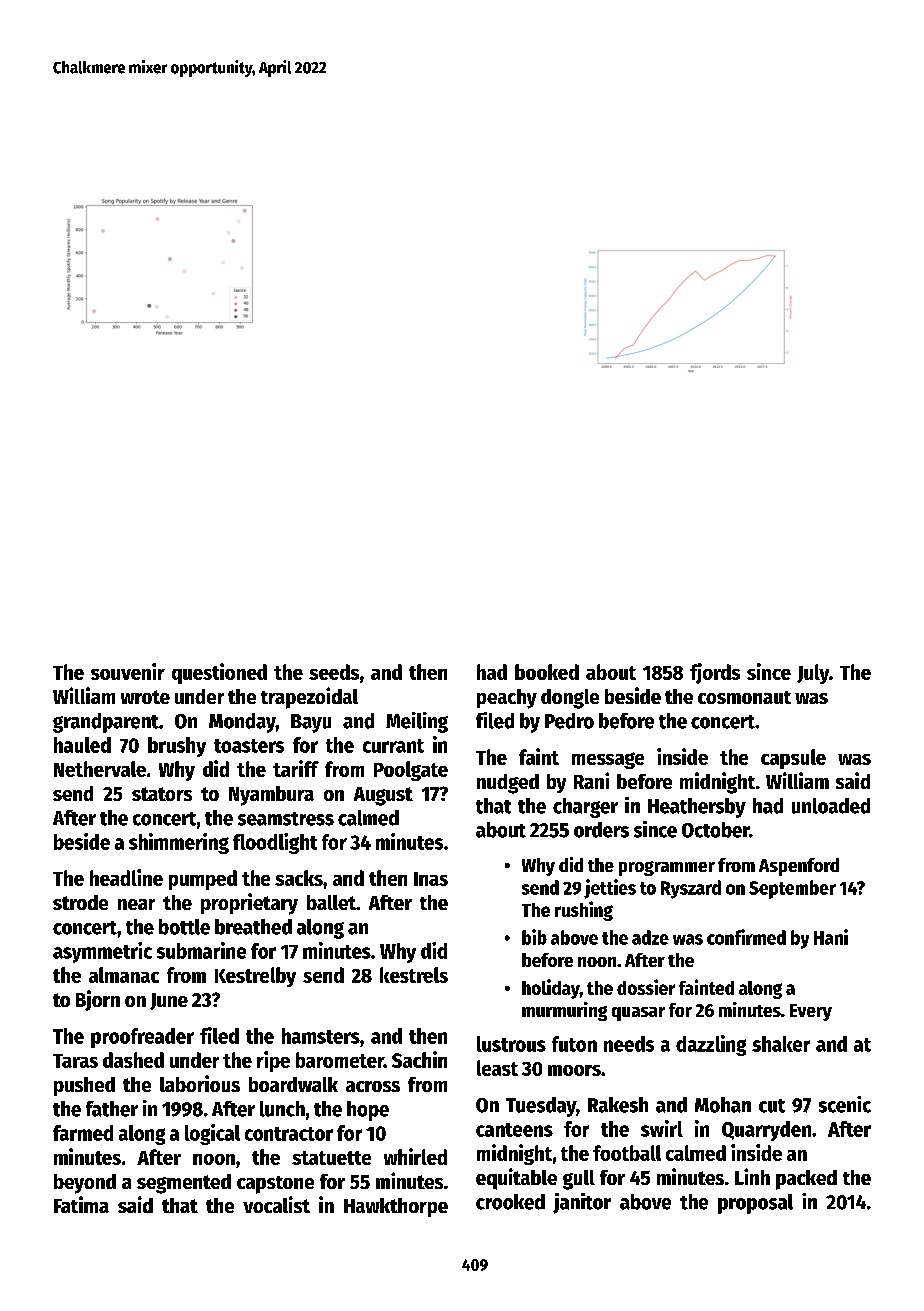 Image resolution: width=924 pixels, height=1311 pixels. I want to click on Fatima, so click(81, 1204).
